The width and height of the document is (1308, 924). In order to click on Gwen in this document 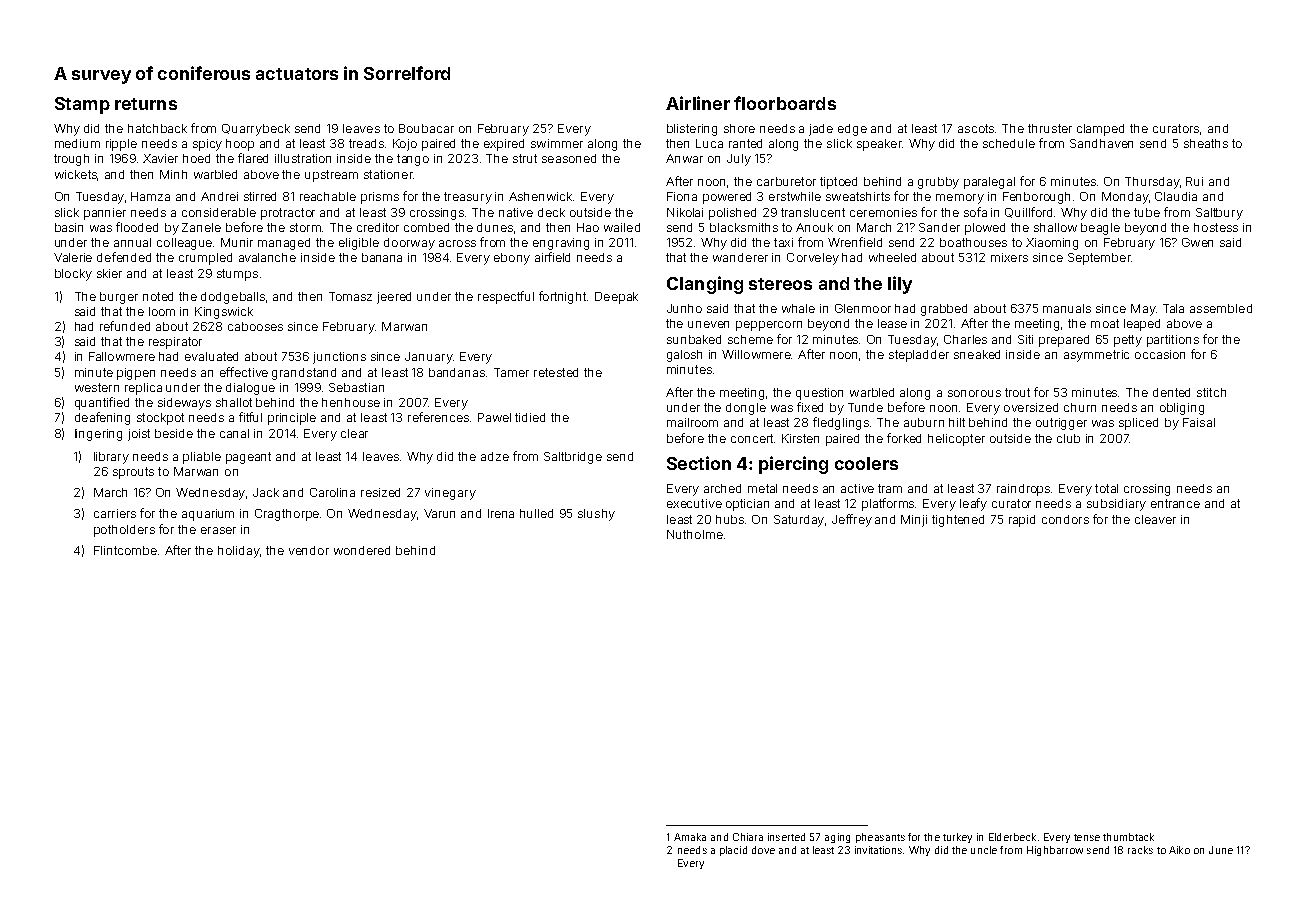, I will do `click(1197, 242)`.
